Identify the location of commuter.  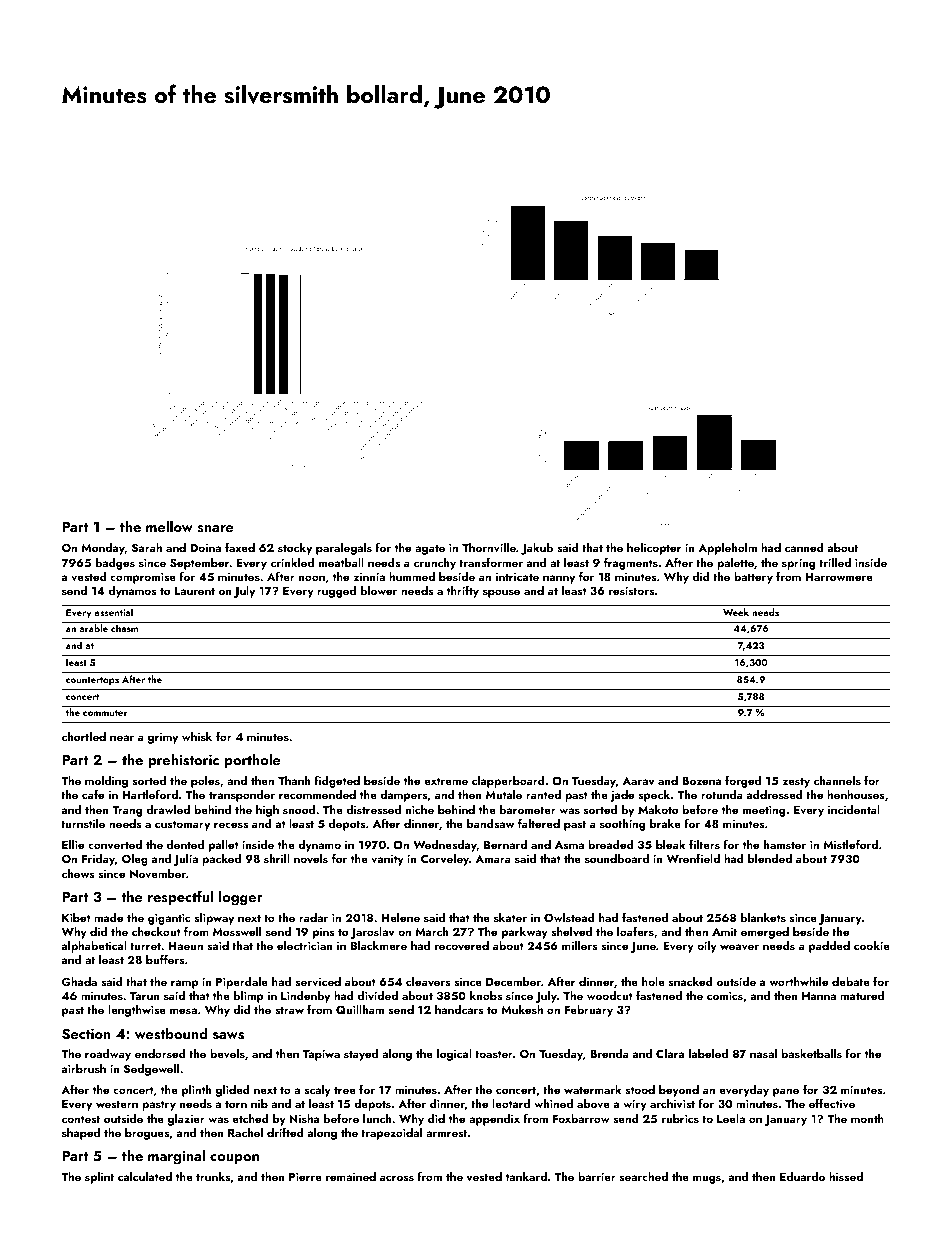
(105, 713).
